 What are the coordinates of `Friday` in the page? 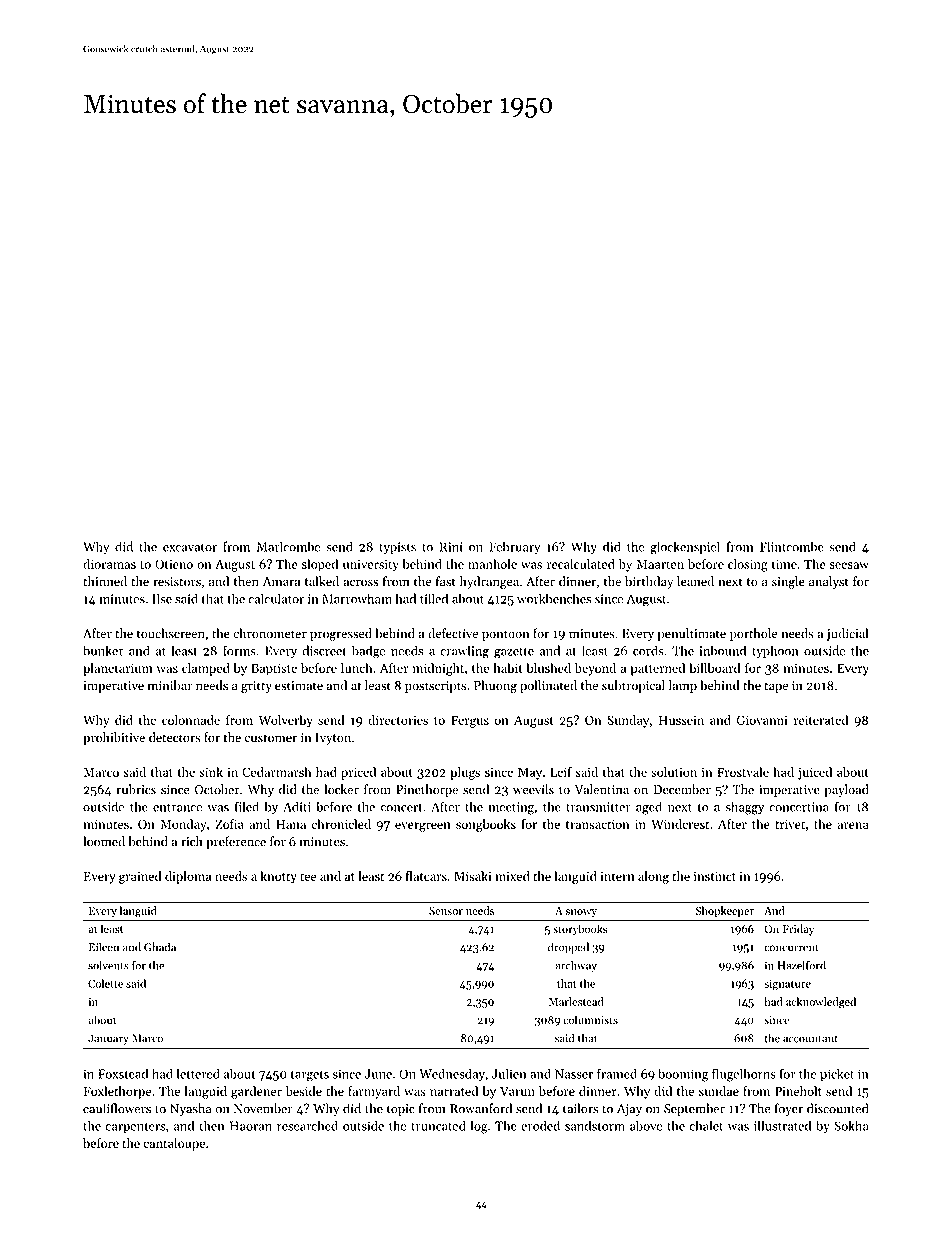 It's located at (798, 930).
